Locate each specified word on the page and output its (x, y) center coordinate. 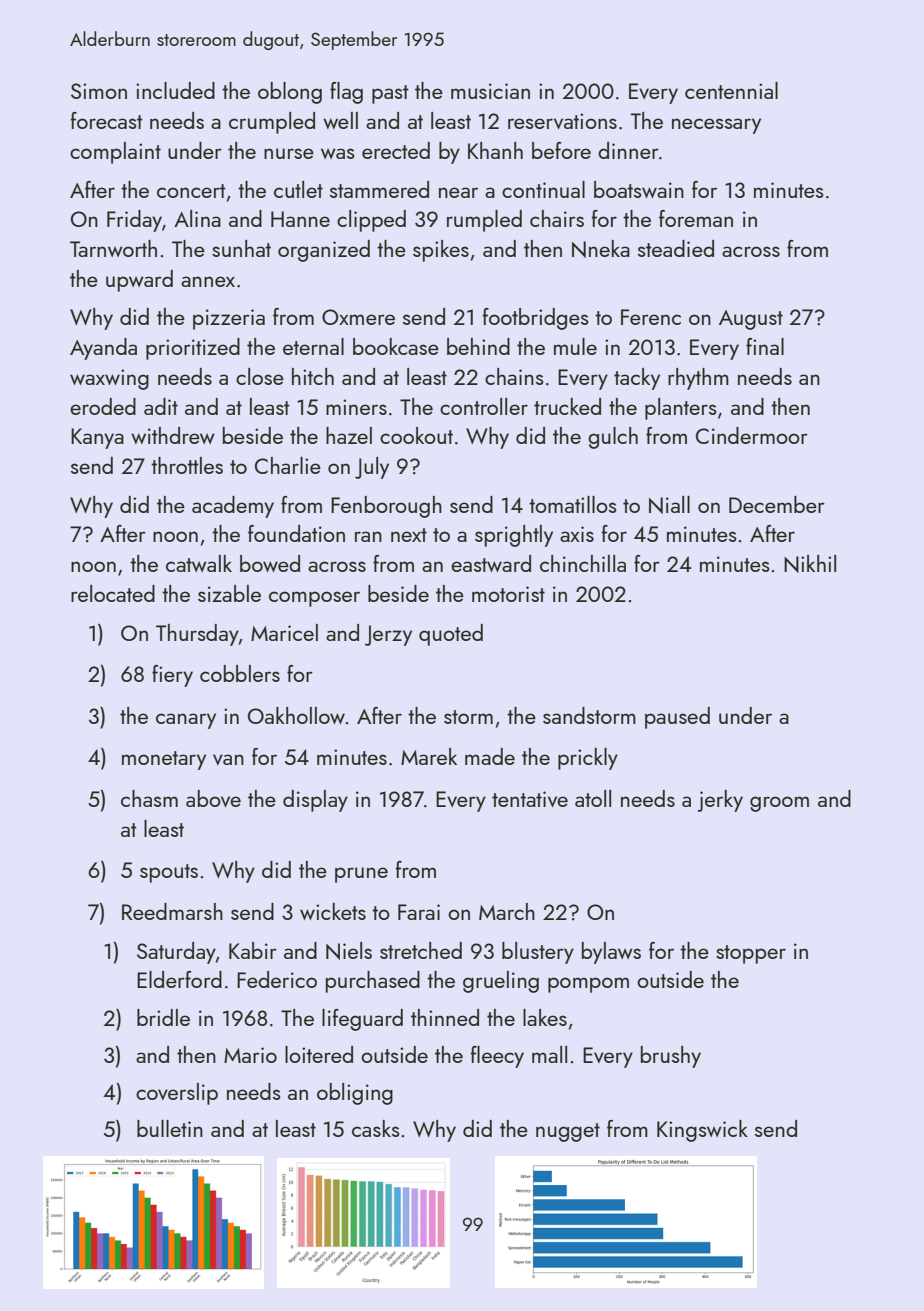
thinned (445, 1017)
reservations (562, 121)
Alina (197, 218)
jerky (720, 801)
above (213, 798)
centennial (731, 90)
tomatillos (573, 504)
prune (361, 875)
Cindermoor (752, 435)
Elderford (179, 979)
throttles (187, 465)
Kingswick (702, 1131)
